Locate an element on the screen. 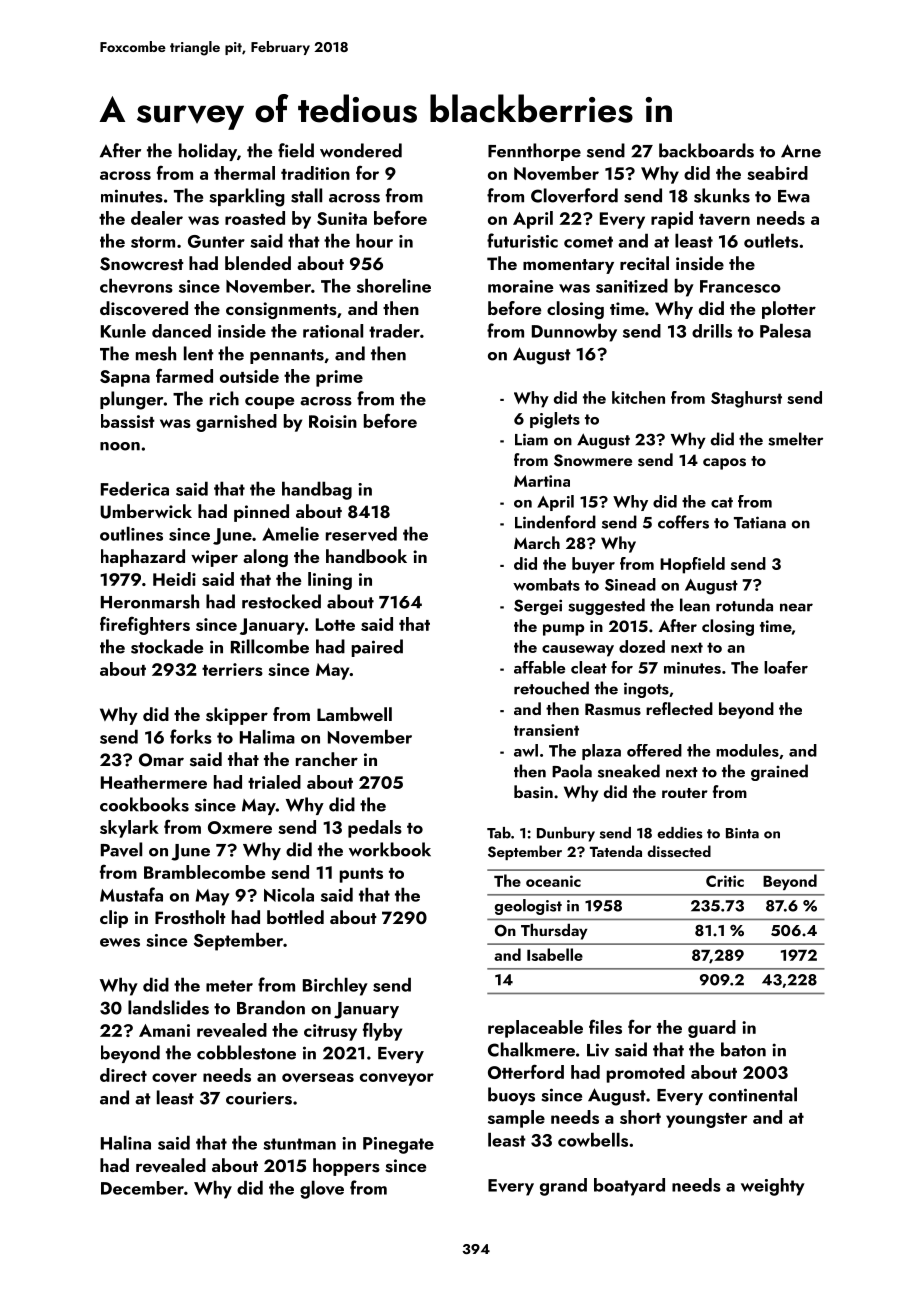 Image resolution: width=924 pixels, height=1311 pixels. Binta is located at coordinates (742, 833).
